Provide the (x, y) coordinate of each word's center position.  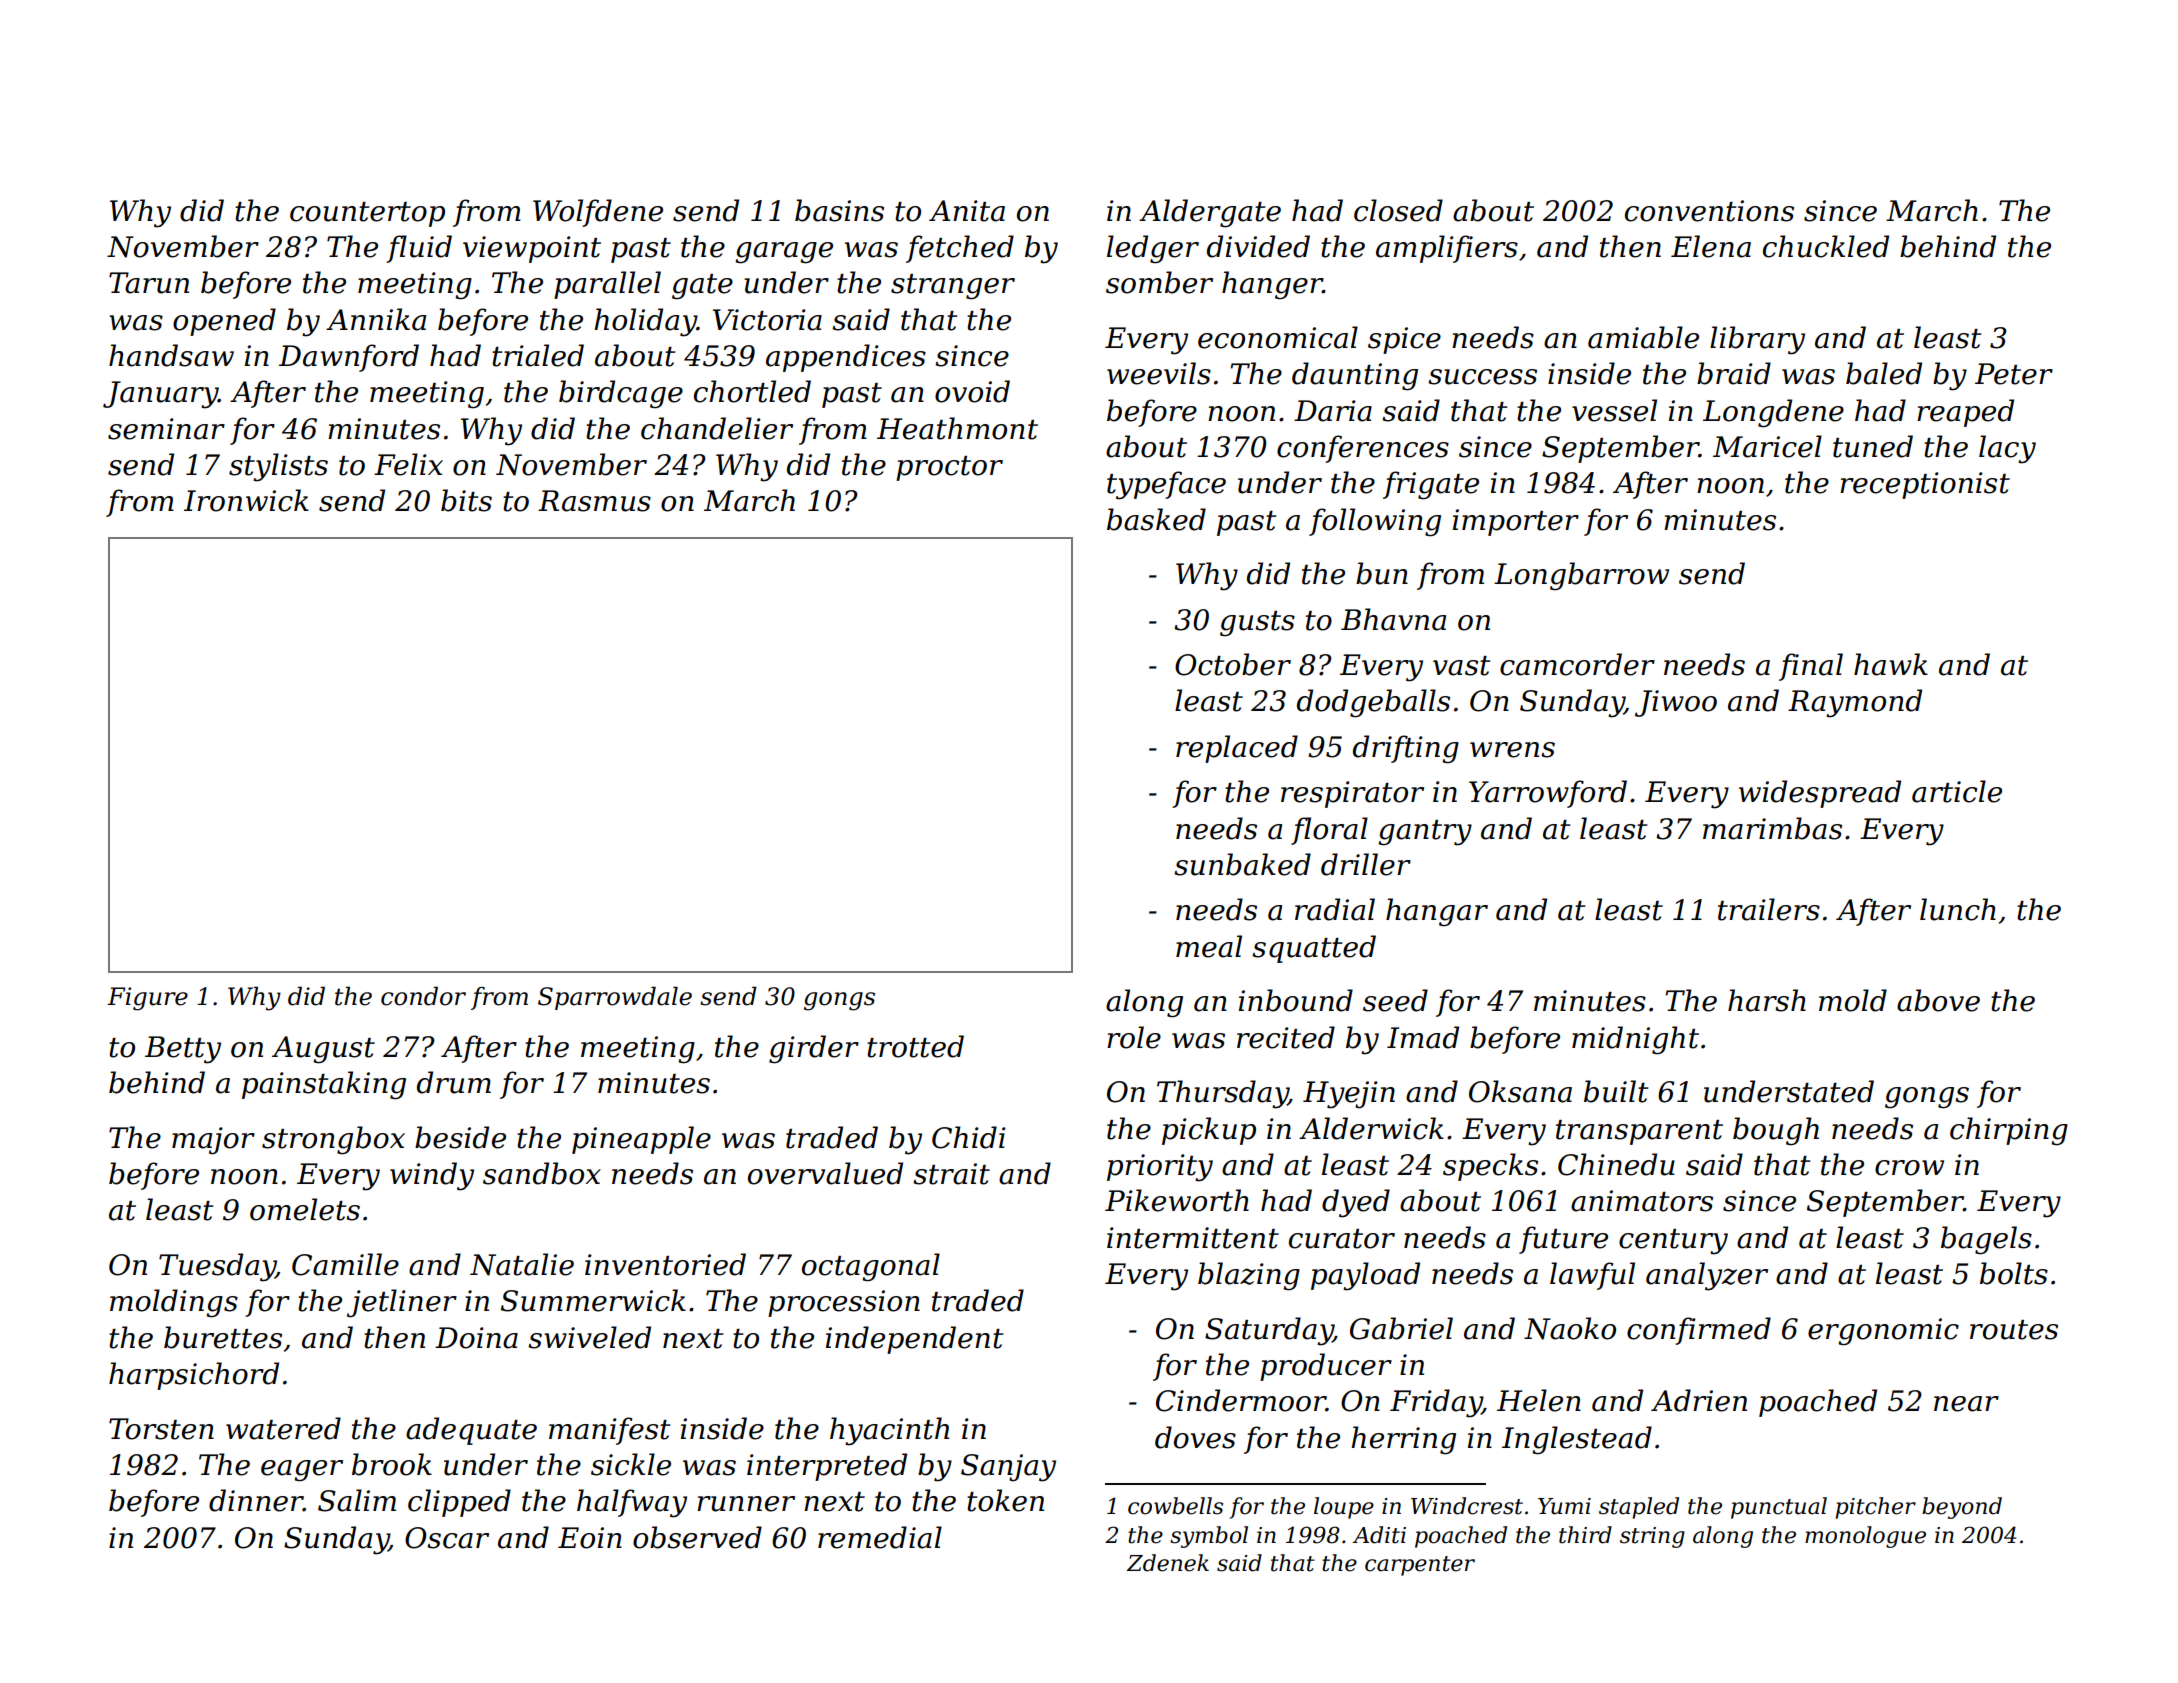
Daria (1333, 411)
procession (844, 1303)
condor (423, 996)
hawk (1891, 664)
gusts (1257, 624)
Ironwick (246, 500)
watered (283, 1428)
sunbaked (1242, 864)
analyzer (1707, 1276)
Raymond (1855, 703)
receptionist (1925, 485)
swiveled (589, 1337)
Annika (376, 319)
